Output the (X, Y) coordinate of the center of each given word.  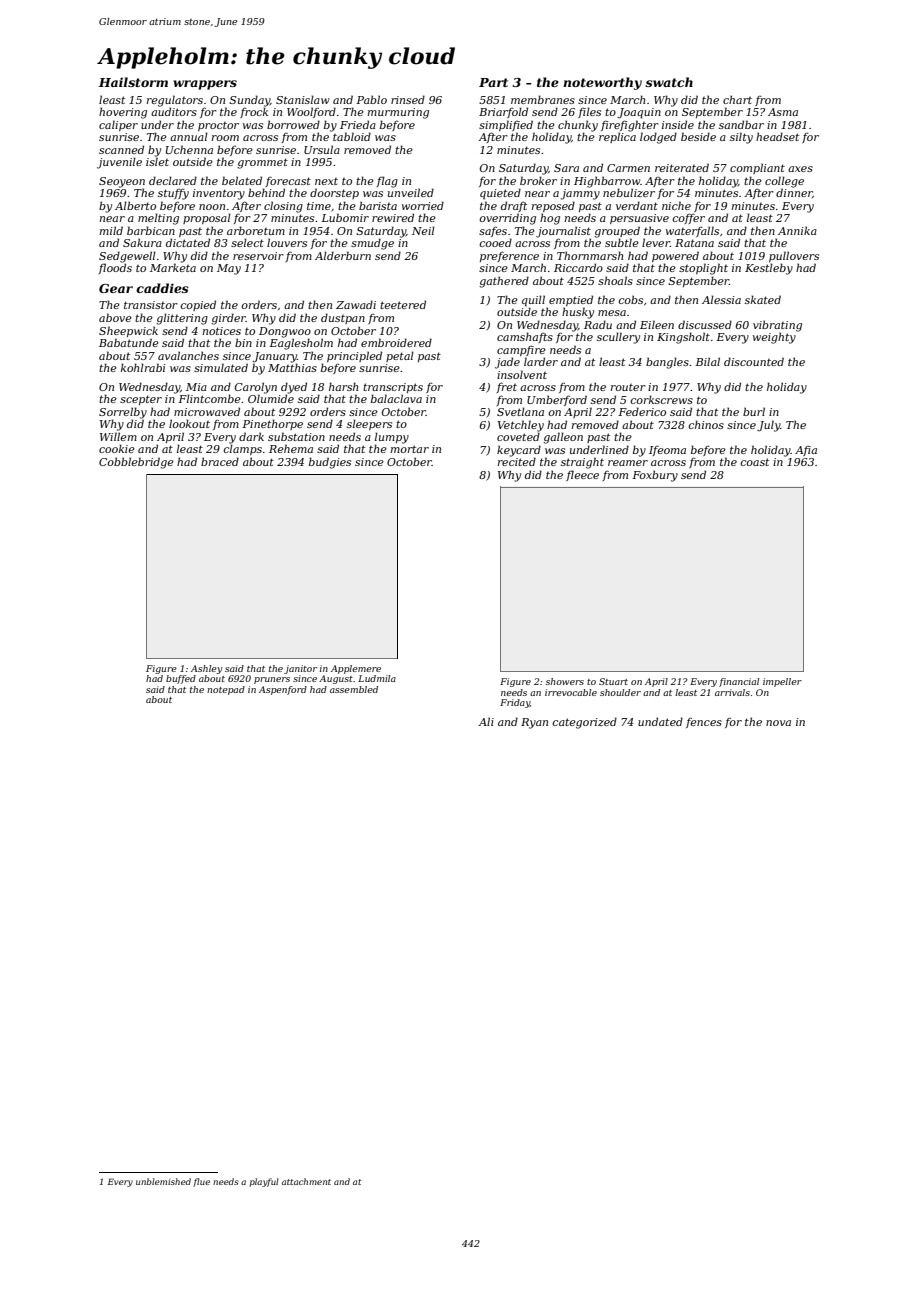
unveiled (411, 192)
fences (704, 722)
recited (517, 461)
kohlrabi (143, 367)
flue (201, 1182)
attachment (306, 1181)
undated (660, 721)
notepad (226, 690)
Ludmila (377, 678)
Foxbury (655, 476)
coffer (688, 218)
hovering (123, 113)
